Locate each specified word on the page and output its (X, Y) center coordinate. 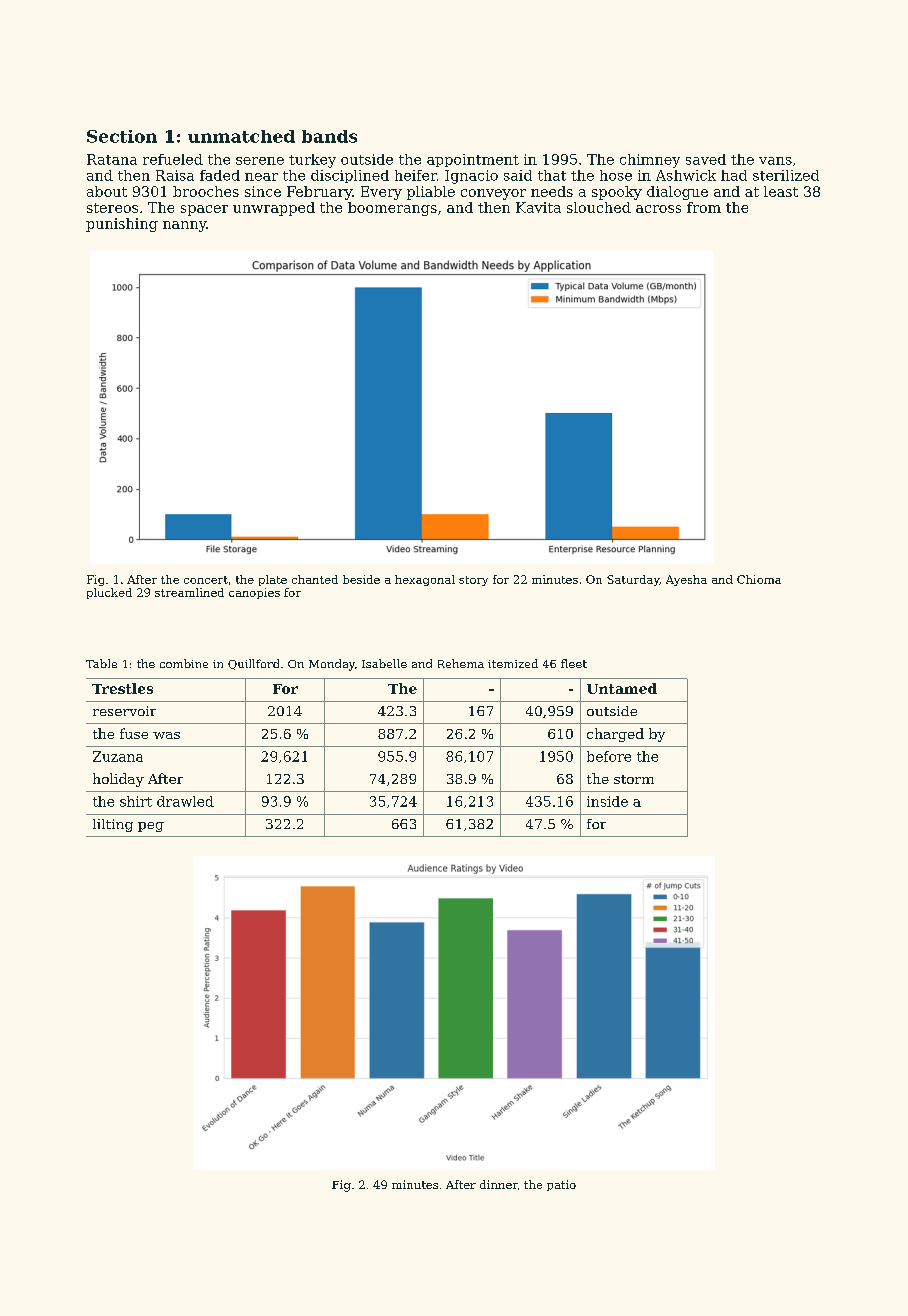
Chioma (759, 579)
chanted (315, 579)
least (781, 191)
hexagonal (425, 580)
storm (634, 779)
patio (561, 1185)
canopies (254, 593)
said (518, 175)
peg (151, 827)
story (473, 581)
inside (607, 801)
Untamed (622, 688)
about (107, 191)
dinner (498, 1184)
